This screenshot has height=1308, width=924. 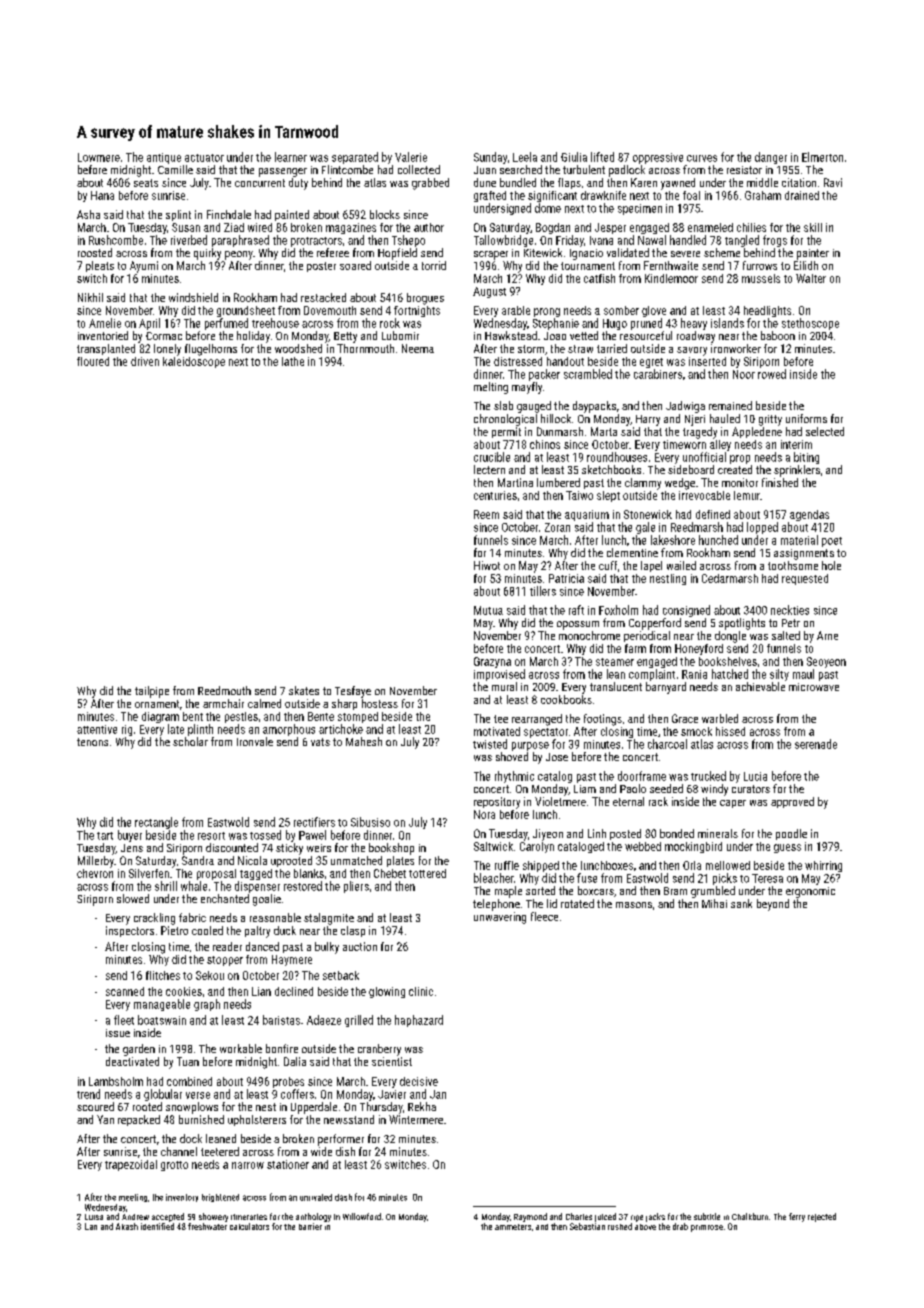 I want to click on clammy, so click(x=643, y=484).
